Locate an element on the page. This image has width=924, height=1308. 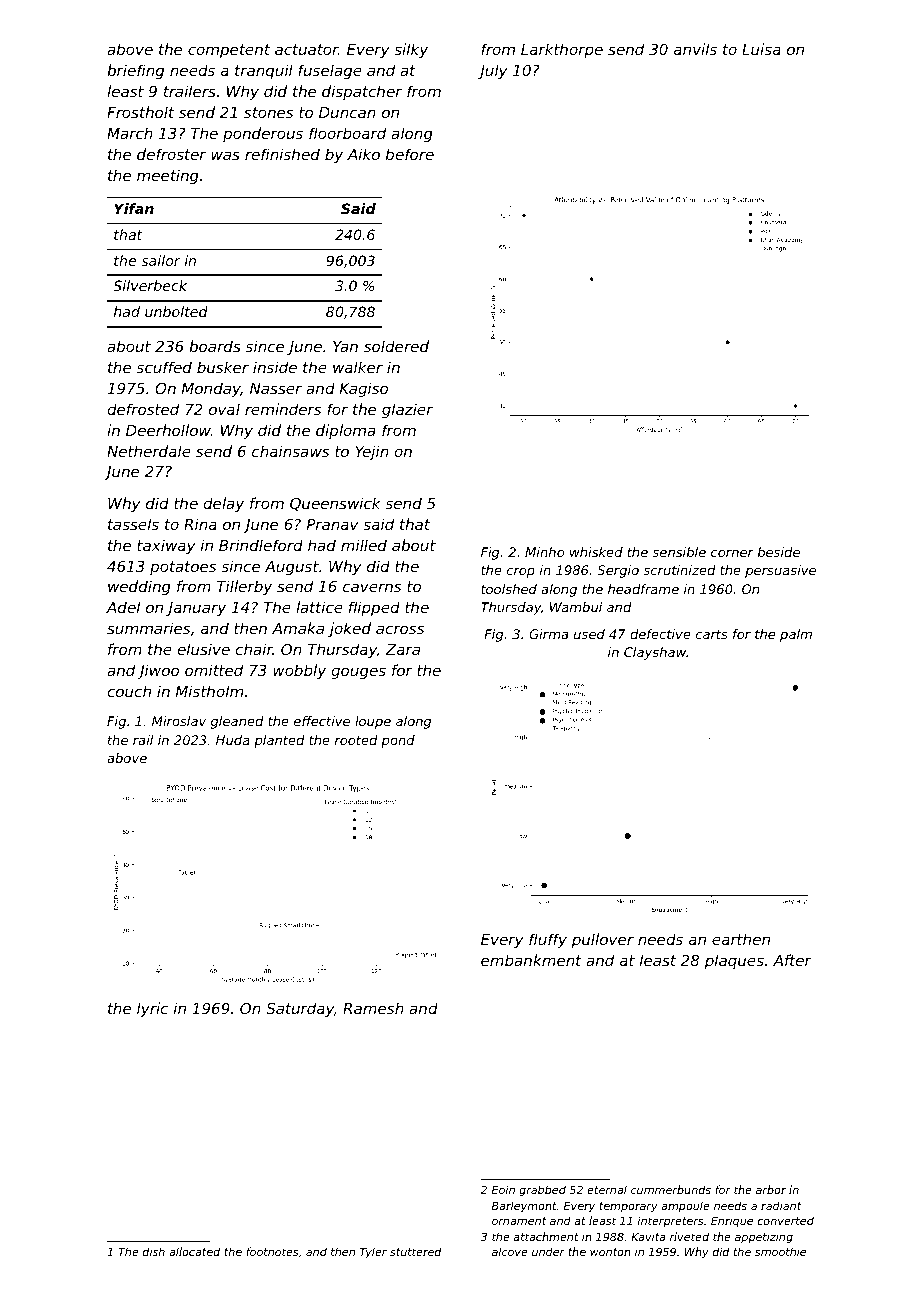
footnotes is located at coordinates (272, 1251).
